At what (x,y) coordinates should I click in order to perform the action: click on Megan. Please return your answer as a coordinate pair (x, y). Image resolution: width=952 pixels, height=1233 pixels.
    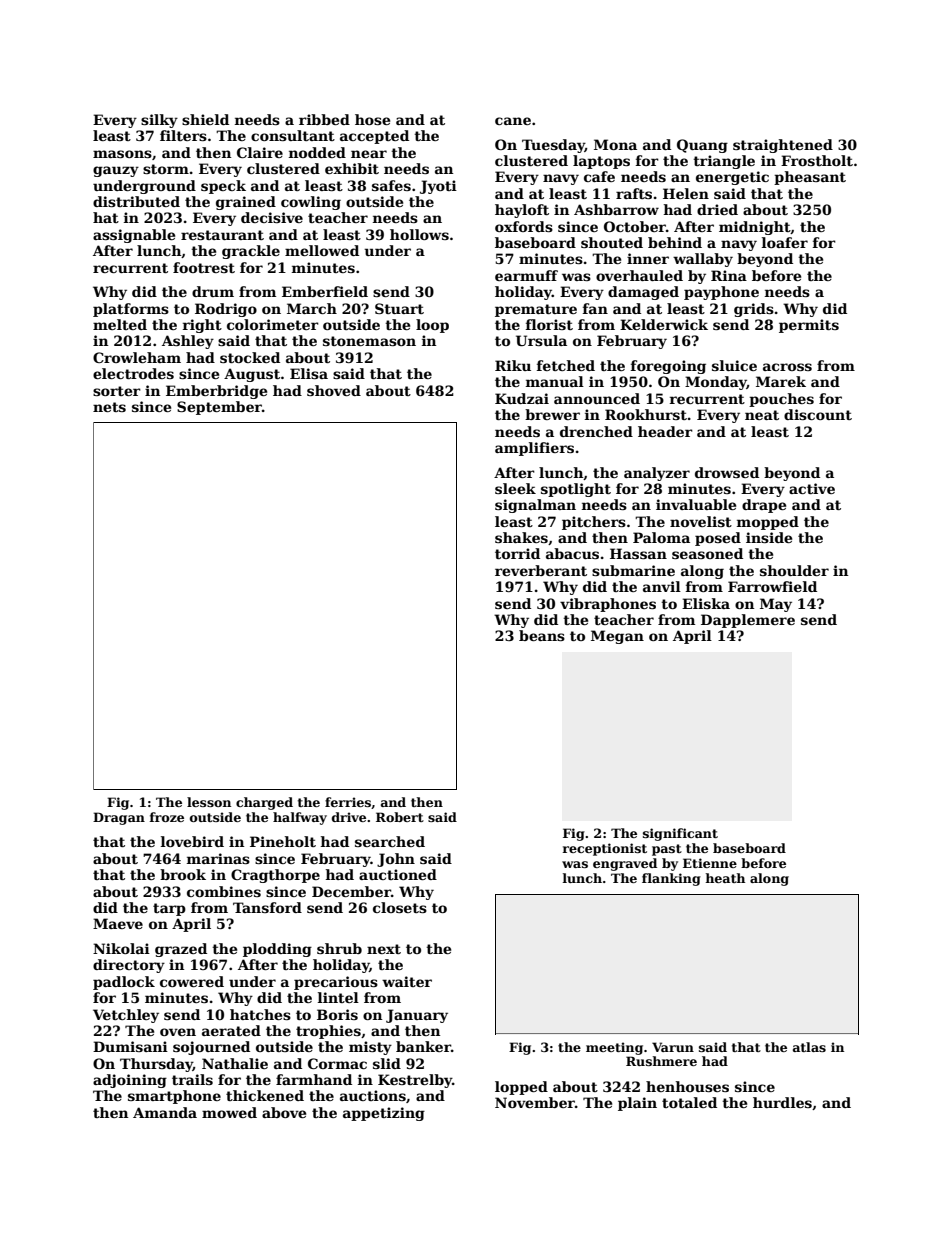
    Looking at the image, I should click on (617, 637).
